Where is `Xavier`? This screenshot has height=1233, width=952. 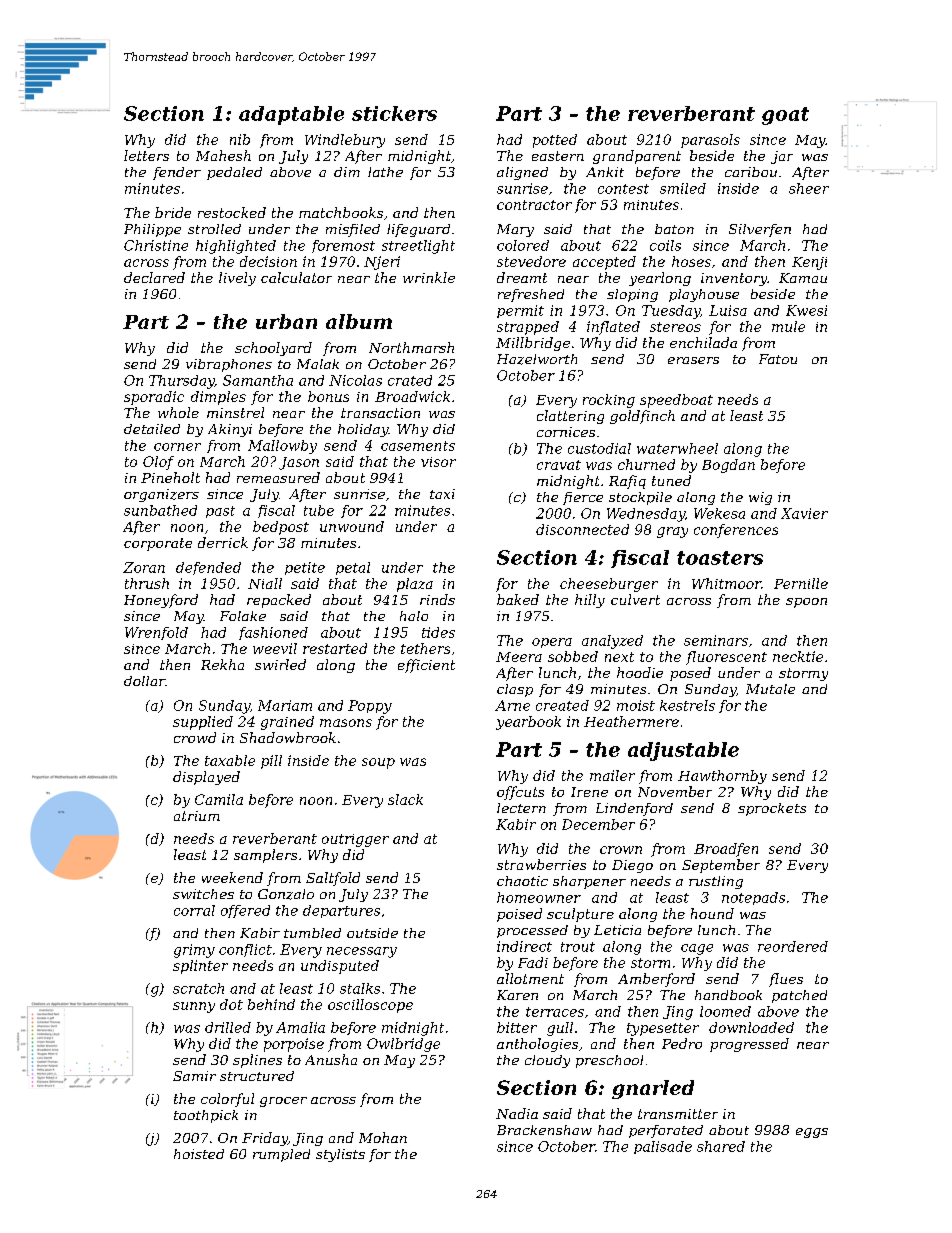 Xavier is located at coordinates (804, 513).
